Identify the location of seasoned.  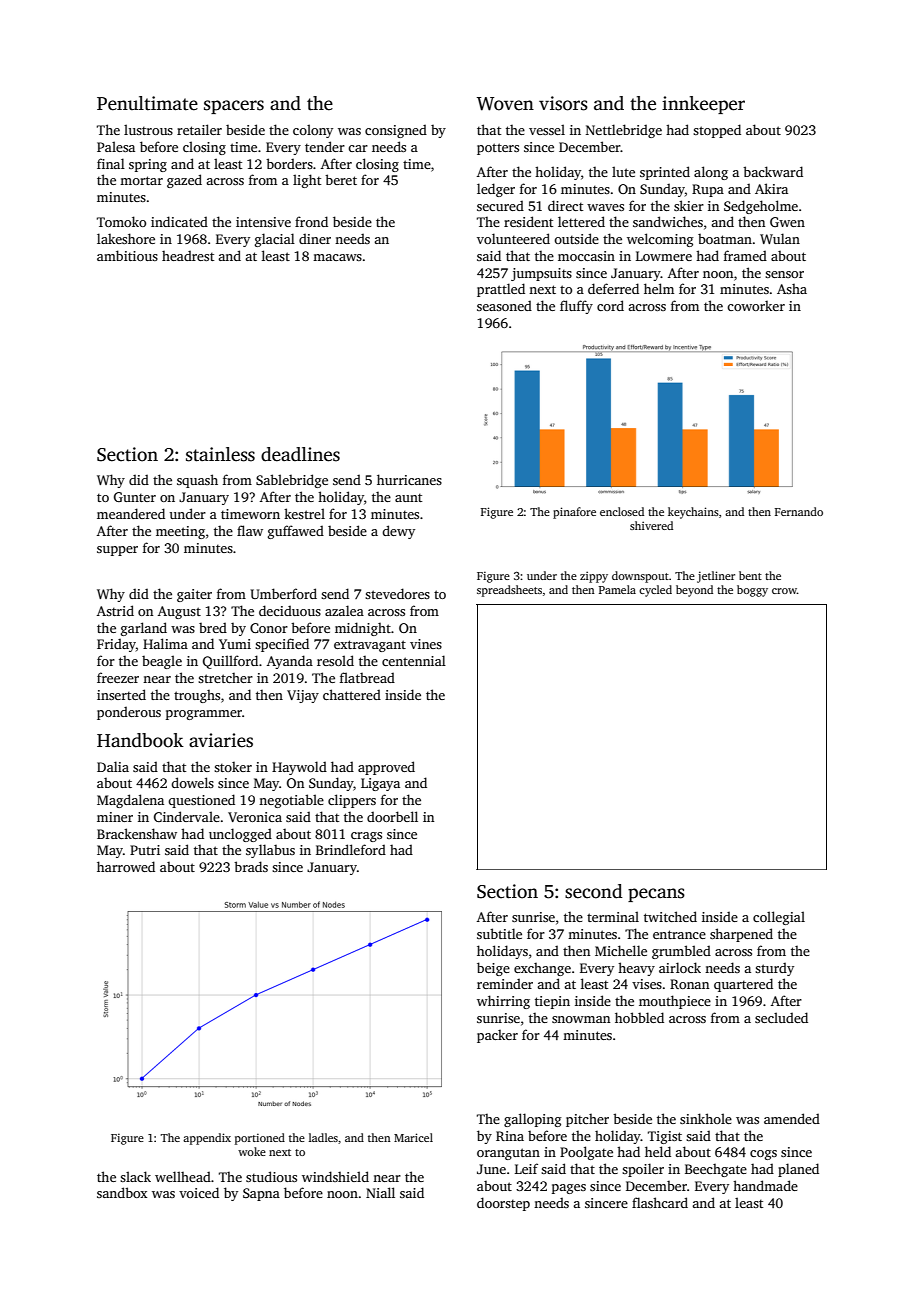
(504, 305).
